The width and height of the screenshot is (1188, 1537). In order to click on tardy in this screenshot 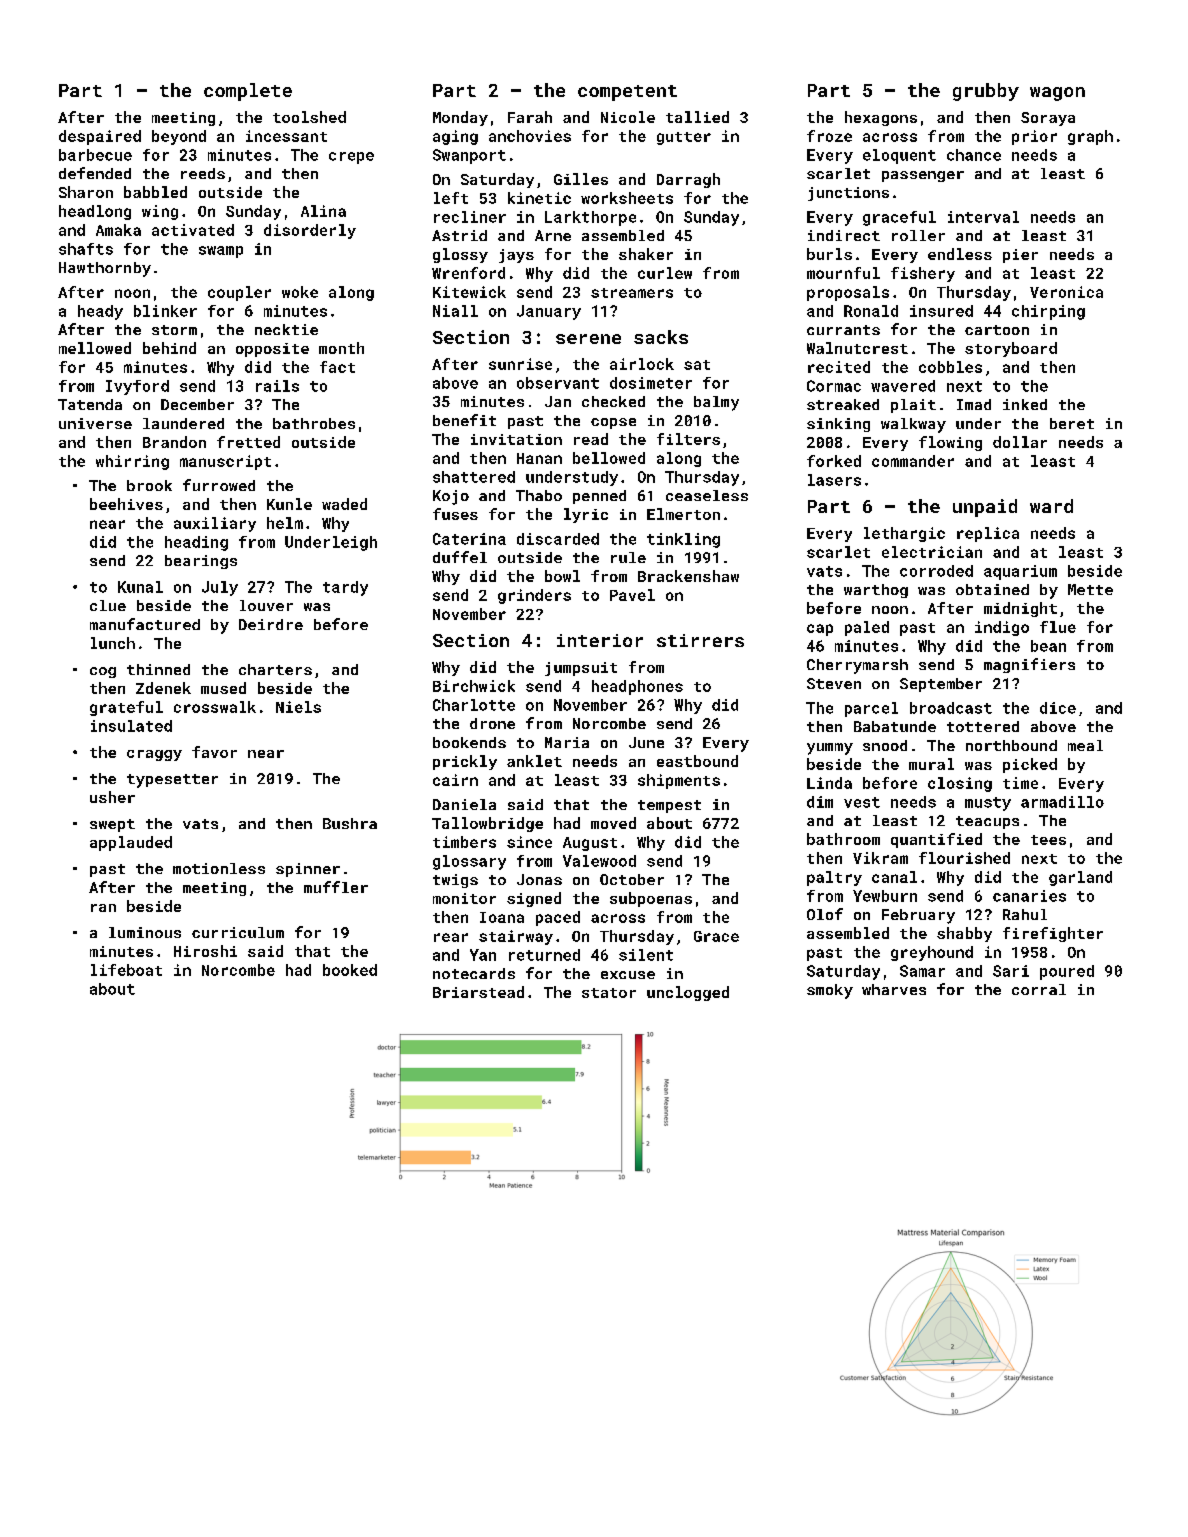, I will do `click(345, 588)`.
